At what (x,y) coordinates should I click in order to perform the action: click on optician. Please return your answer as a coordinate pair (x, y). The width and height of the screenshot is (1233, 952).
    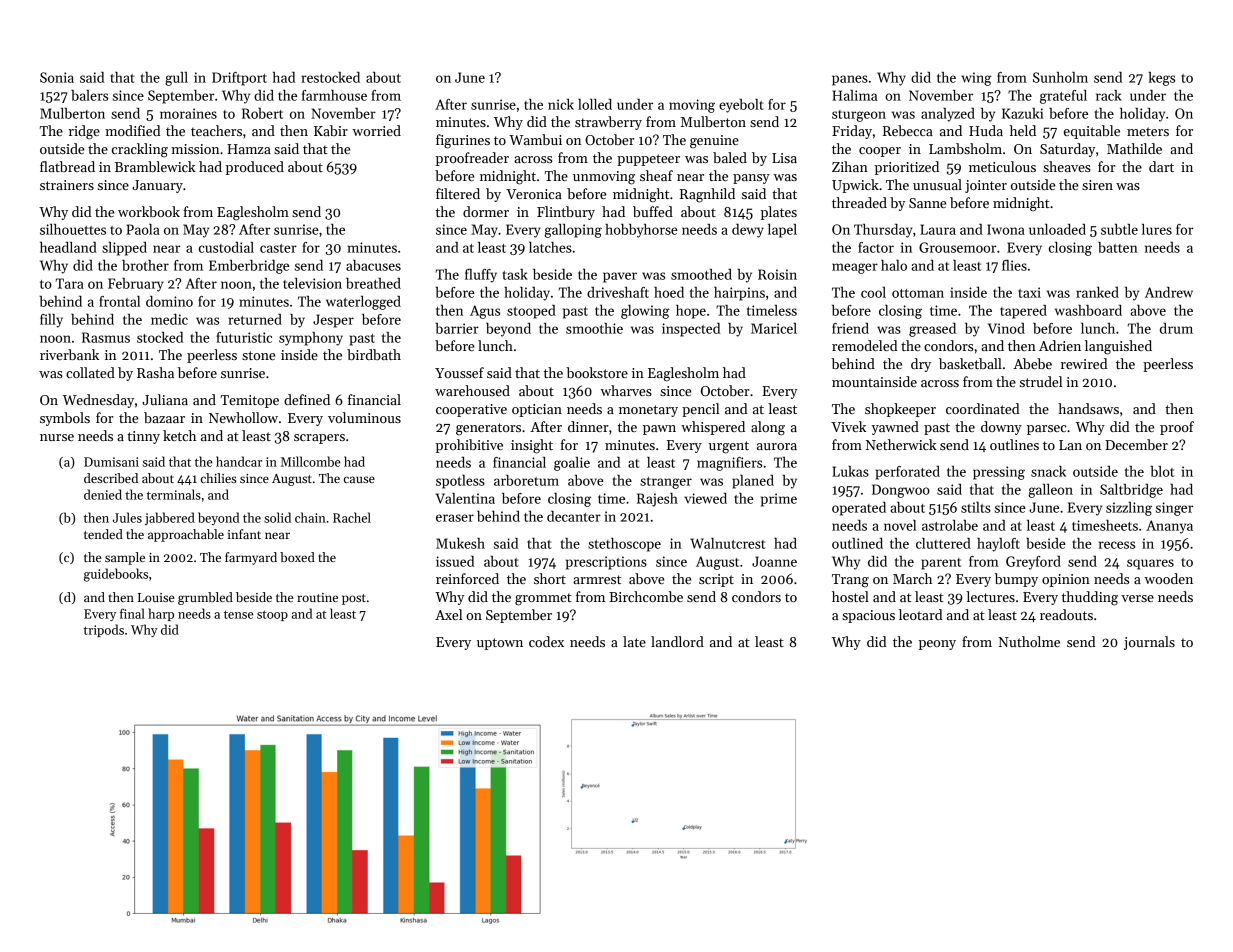
    Looking at the image, I should click on (537, 410).
